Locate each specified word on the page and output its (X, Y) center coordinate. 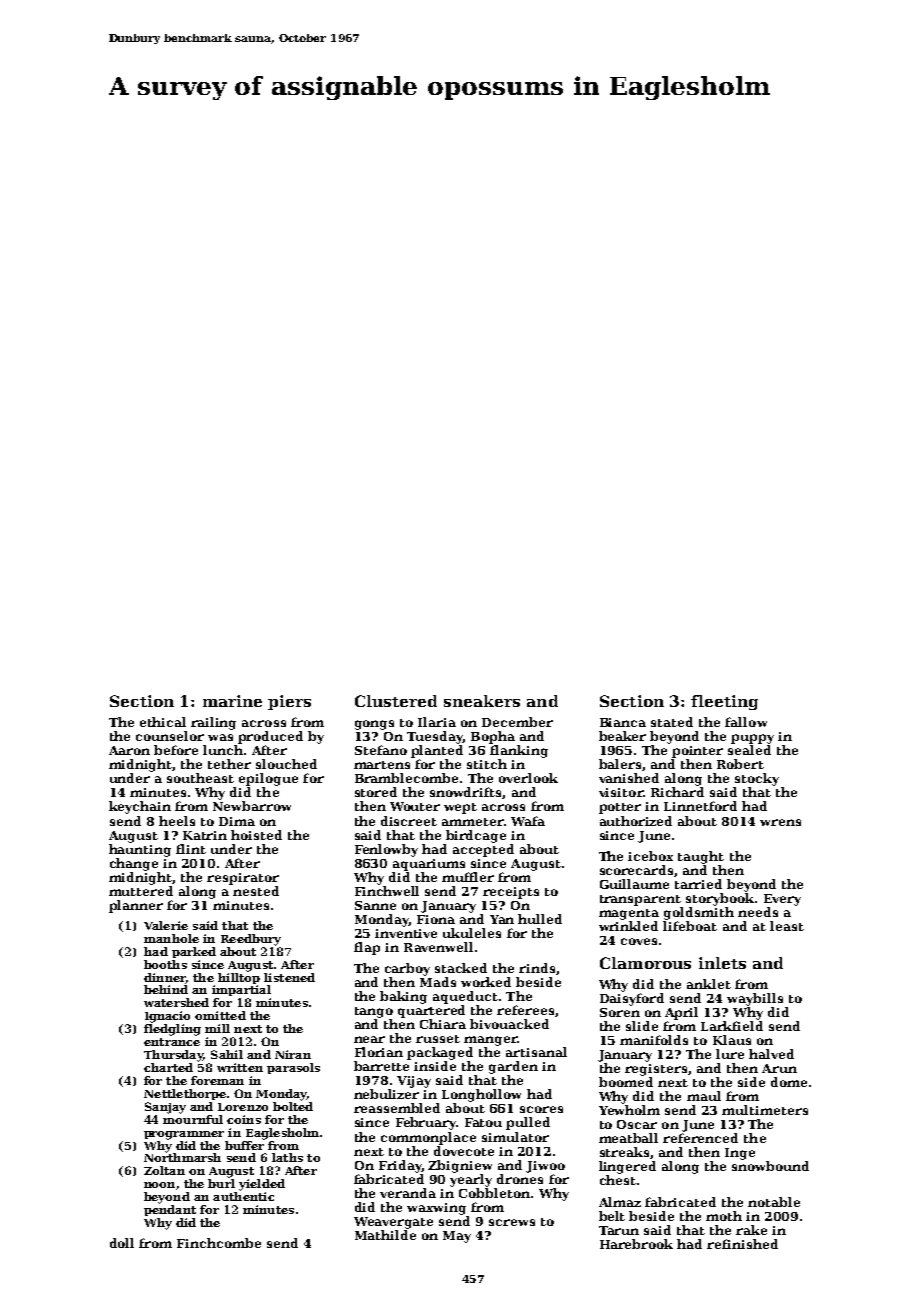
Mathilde (385, 1235)
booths (165, 964)
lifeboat (690, 926)
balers (620, 764)
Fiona (436, 919)
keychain (140, 807)
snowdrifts (465, 792)
